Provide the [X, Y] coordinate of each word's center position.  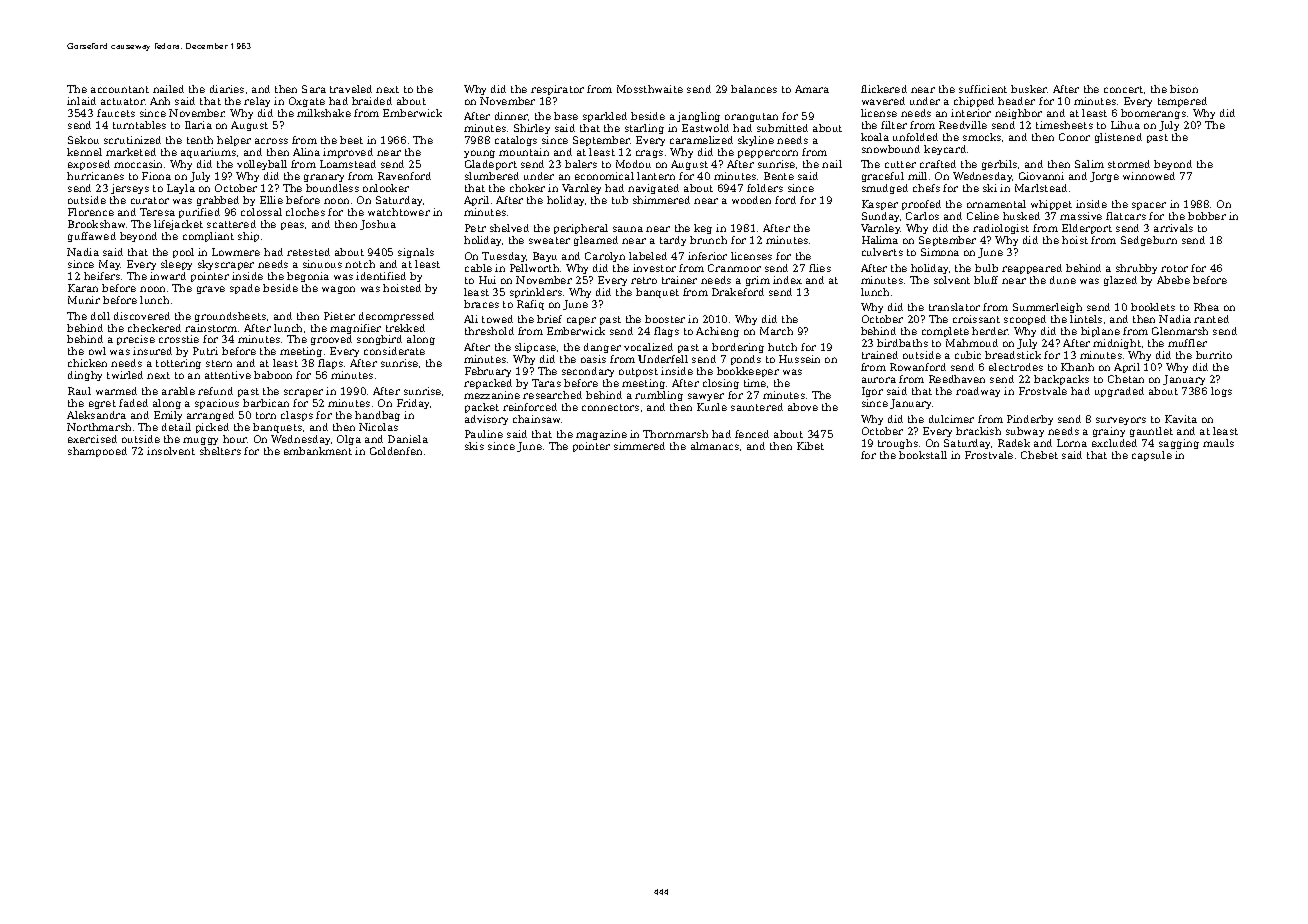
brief [549, 319]
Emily [168, 416]
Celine [983, 216]
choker [527, 188]
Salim [1089, 164]
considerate [394, 351]
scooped [1025, 320]
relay [257, 102]
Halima [880, 240]
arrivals [1173, 228]
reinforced [530, 407]
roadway [978, 392]
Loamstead [348, 164]
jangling [698, 117]
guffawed [92, 237]
